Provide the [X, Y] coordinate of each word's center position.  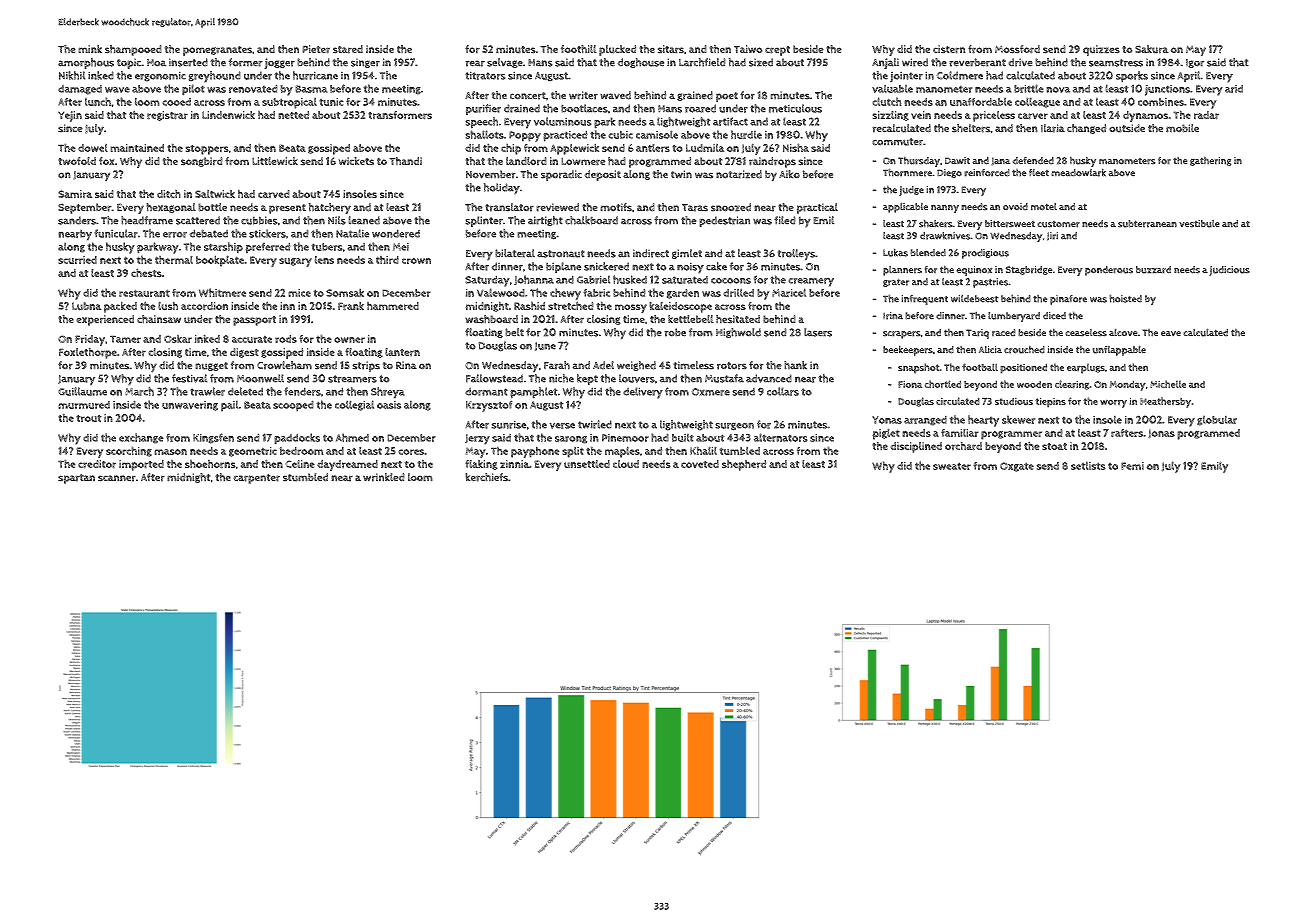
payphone [535, 452]
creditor [97, 464]
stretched [571, 305]
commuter [897, 142]
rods [286, 339]
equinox [974, 271]
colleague [1037, 102]
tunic [331, 102]
